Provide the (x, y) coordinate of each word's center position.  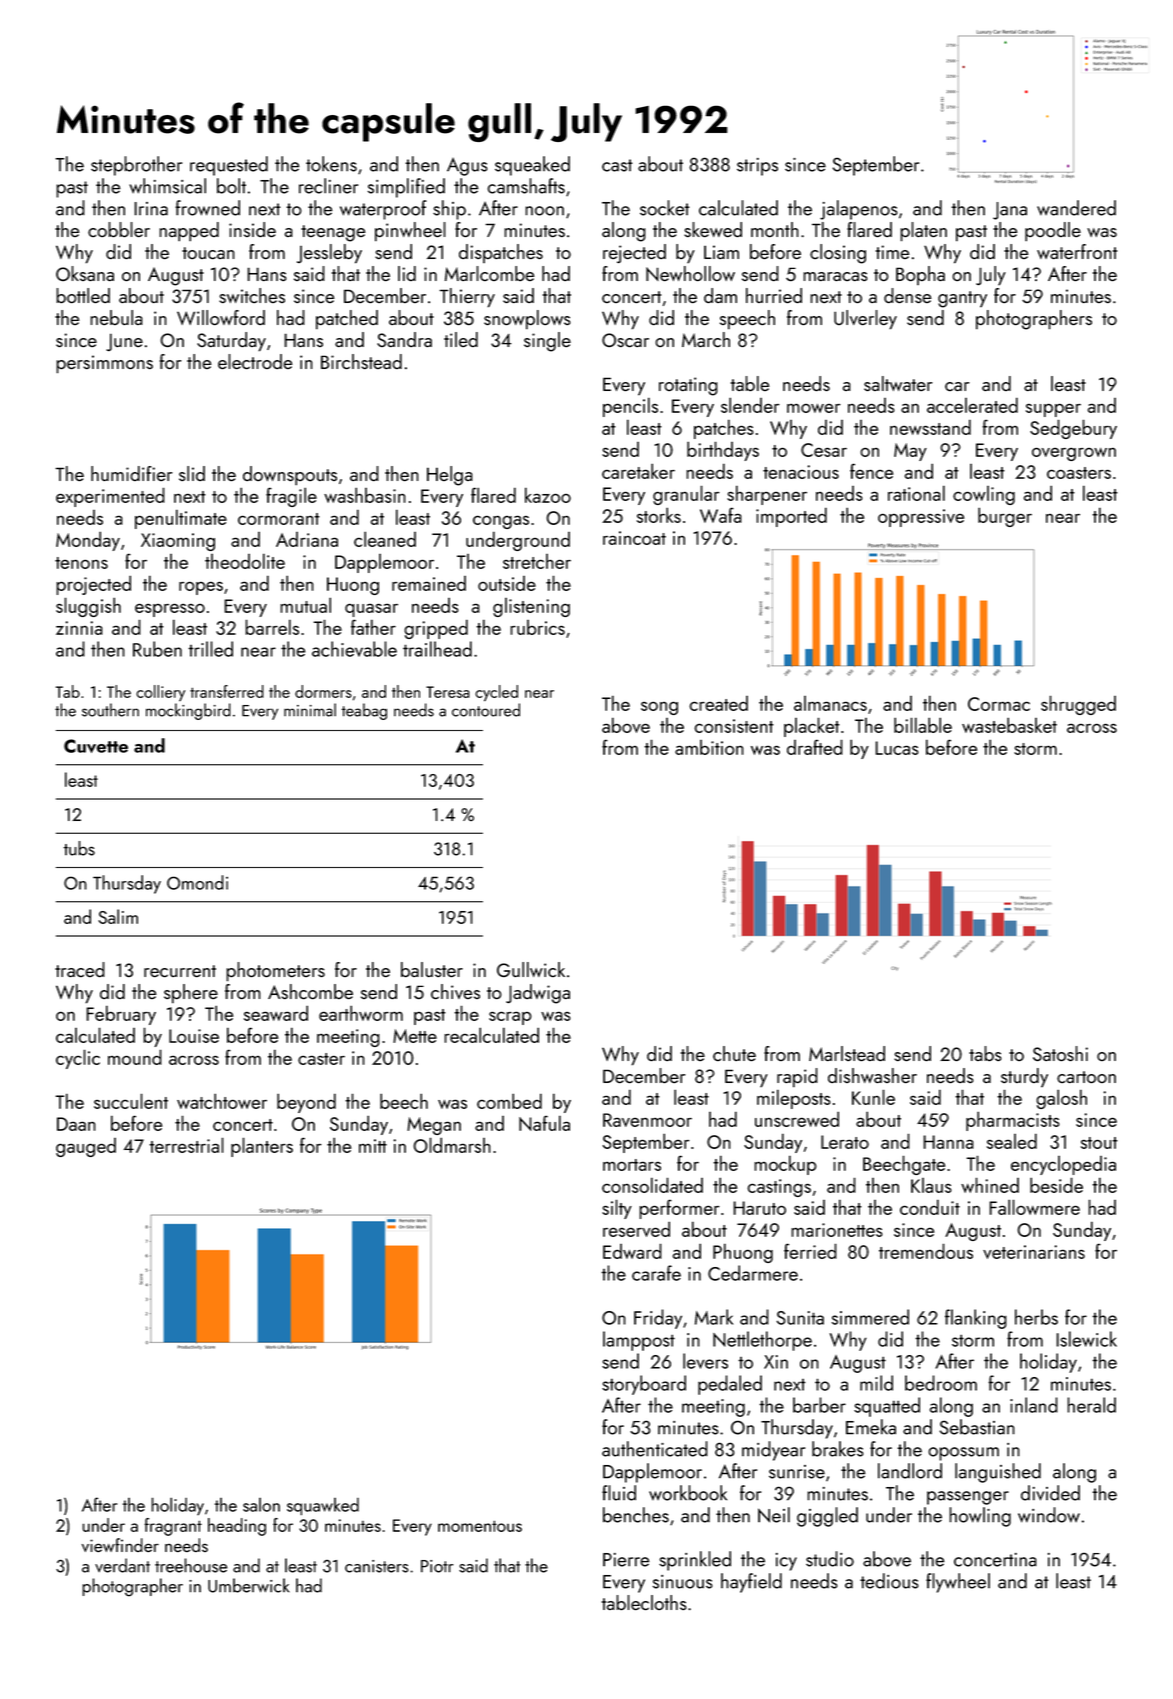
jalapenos (859, 210)
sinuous (683, 1582)
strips (757, 167)
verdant (122, 1565)
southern (110, 710)
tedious (889, 1581)
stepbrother (136, 166)
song (659, 708)
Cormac (999, 704)
